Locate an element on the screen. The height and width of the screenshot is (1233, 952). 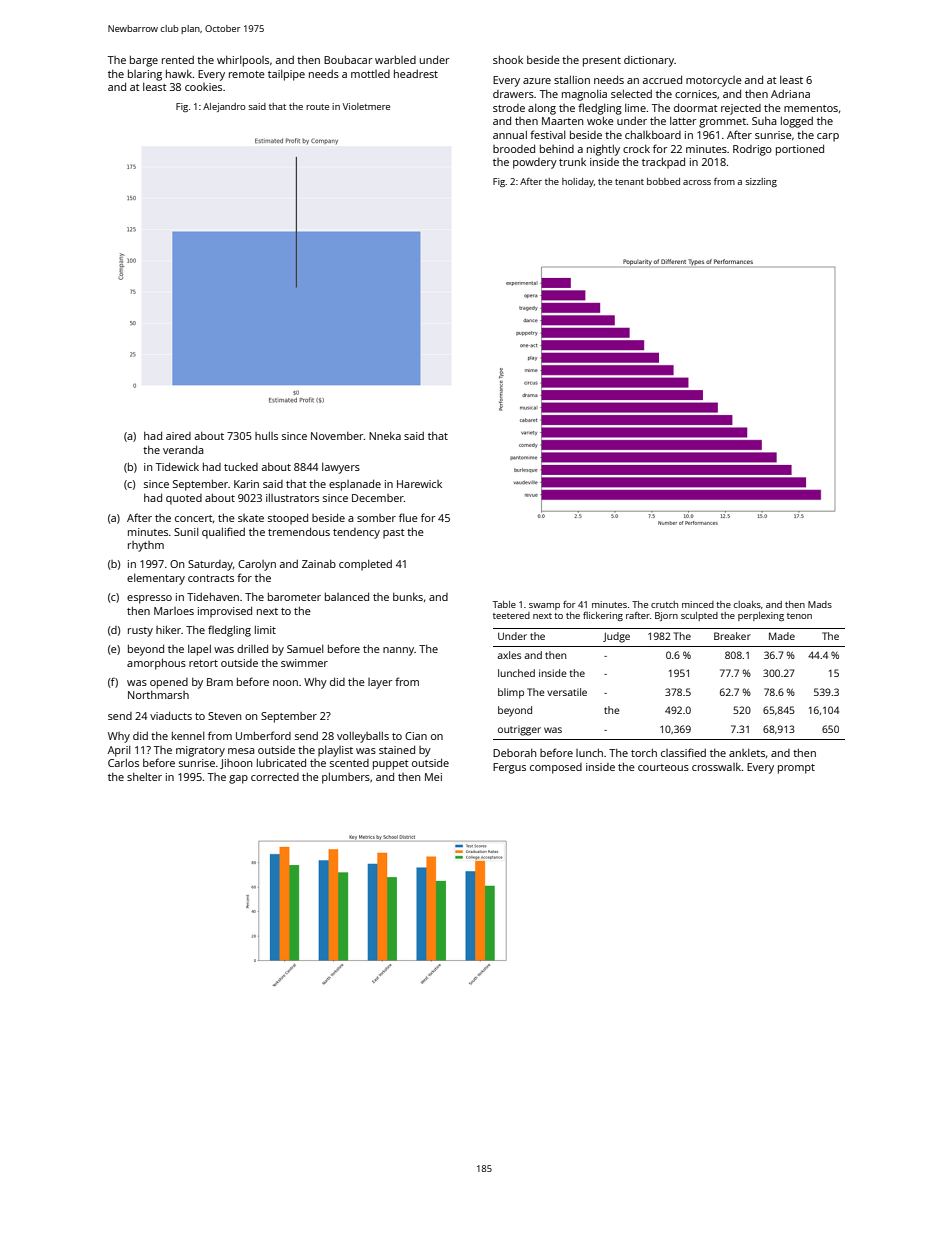
route is located at coordinates (317, 107).
